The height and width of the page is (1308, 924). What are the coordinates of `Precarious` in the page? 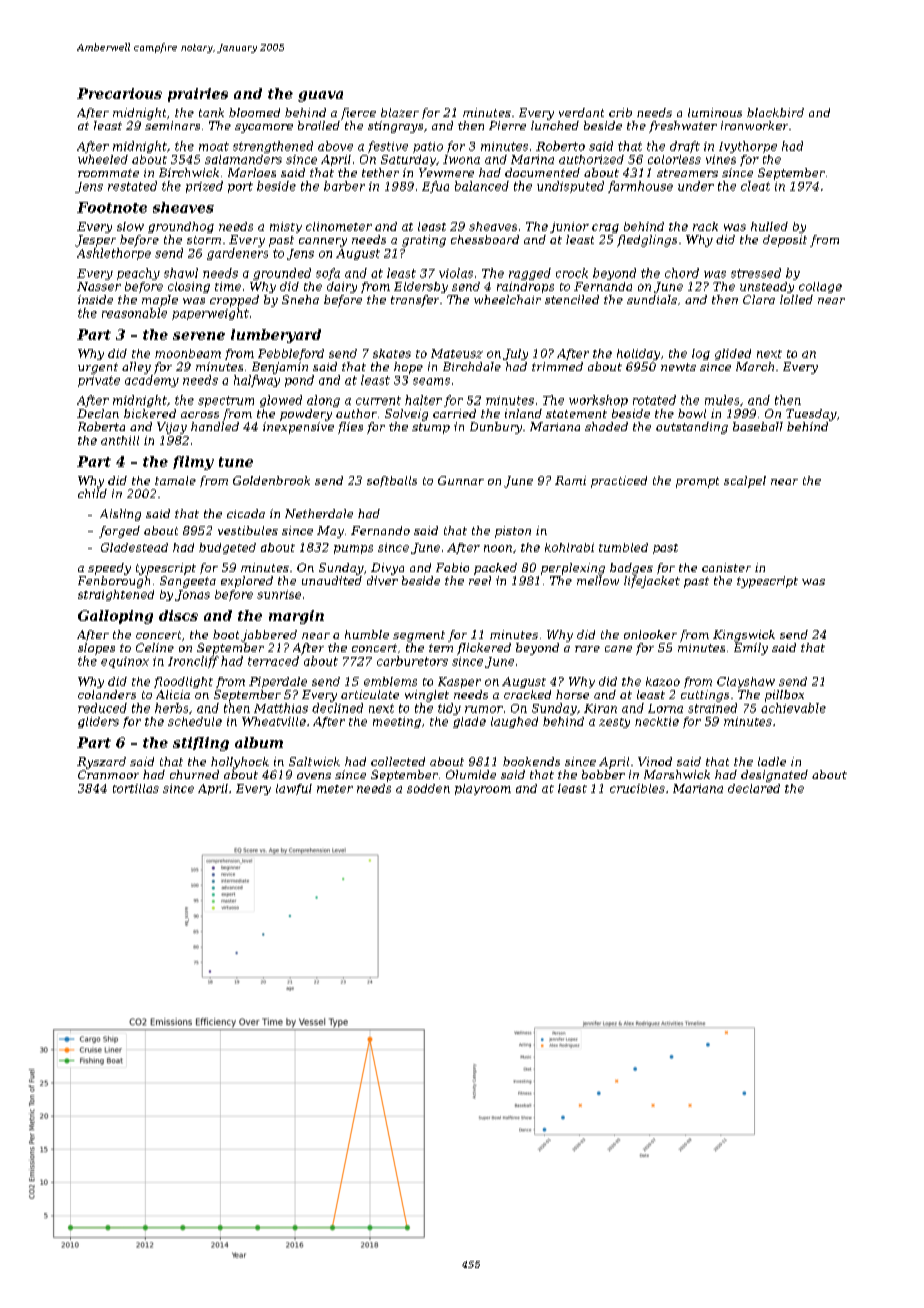 It's located at (119, 93).
